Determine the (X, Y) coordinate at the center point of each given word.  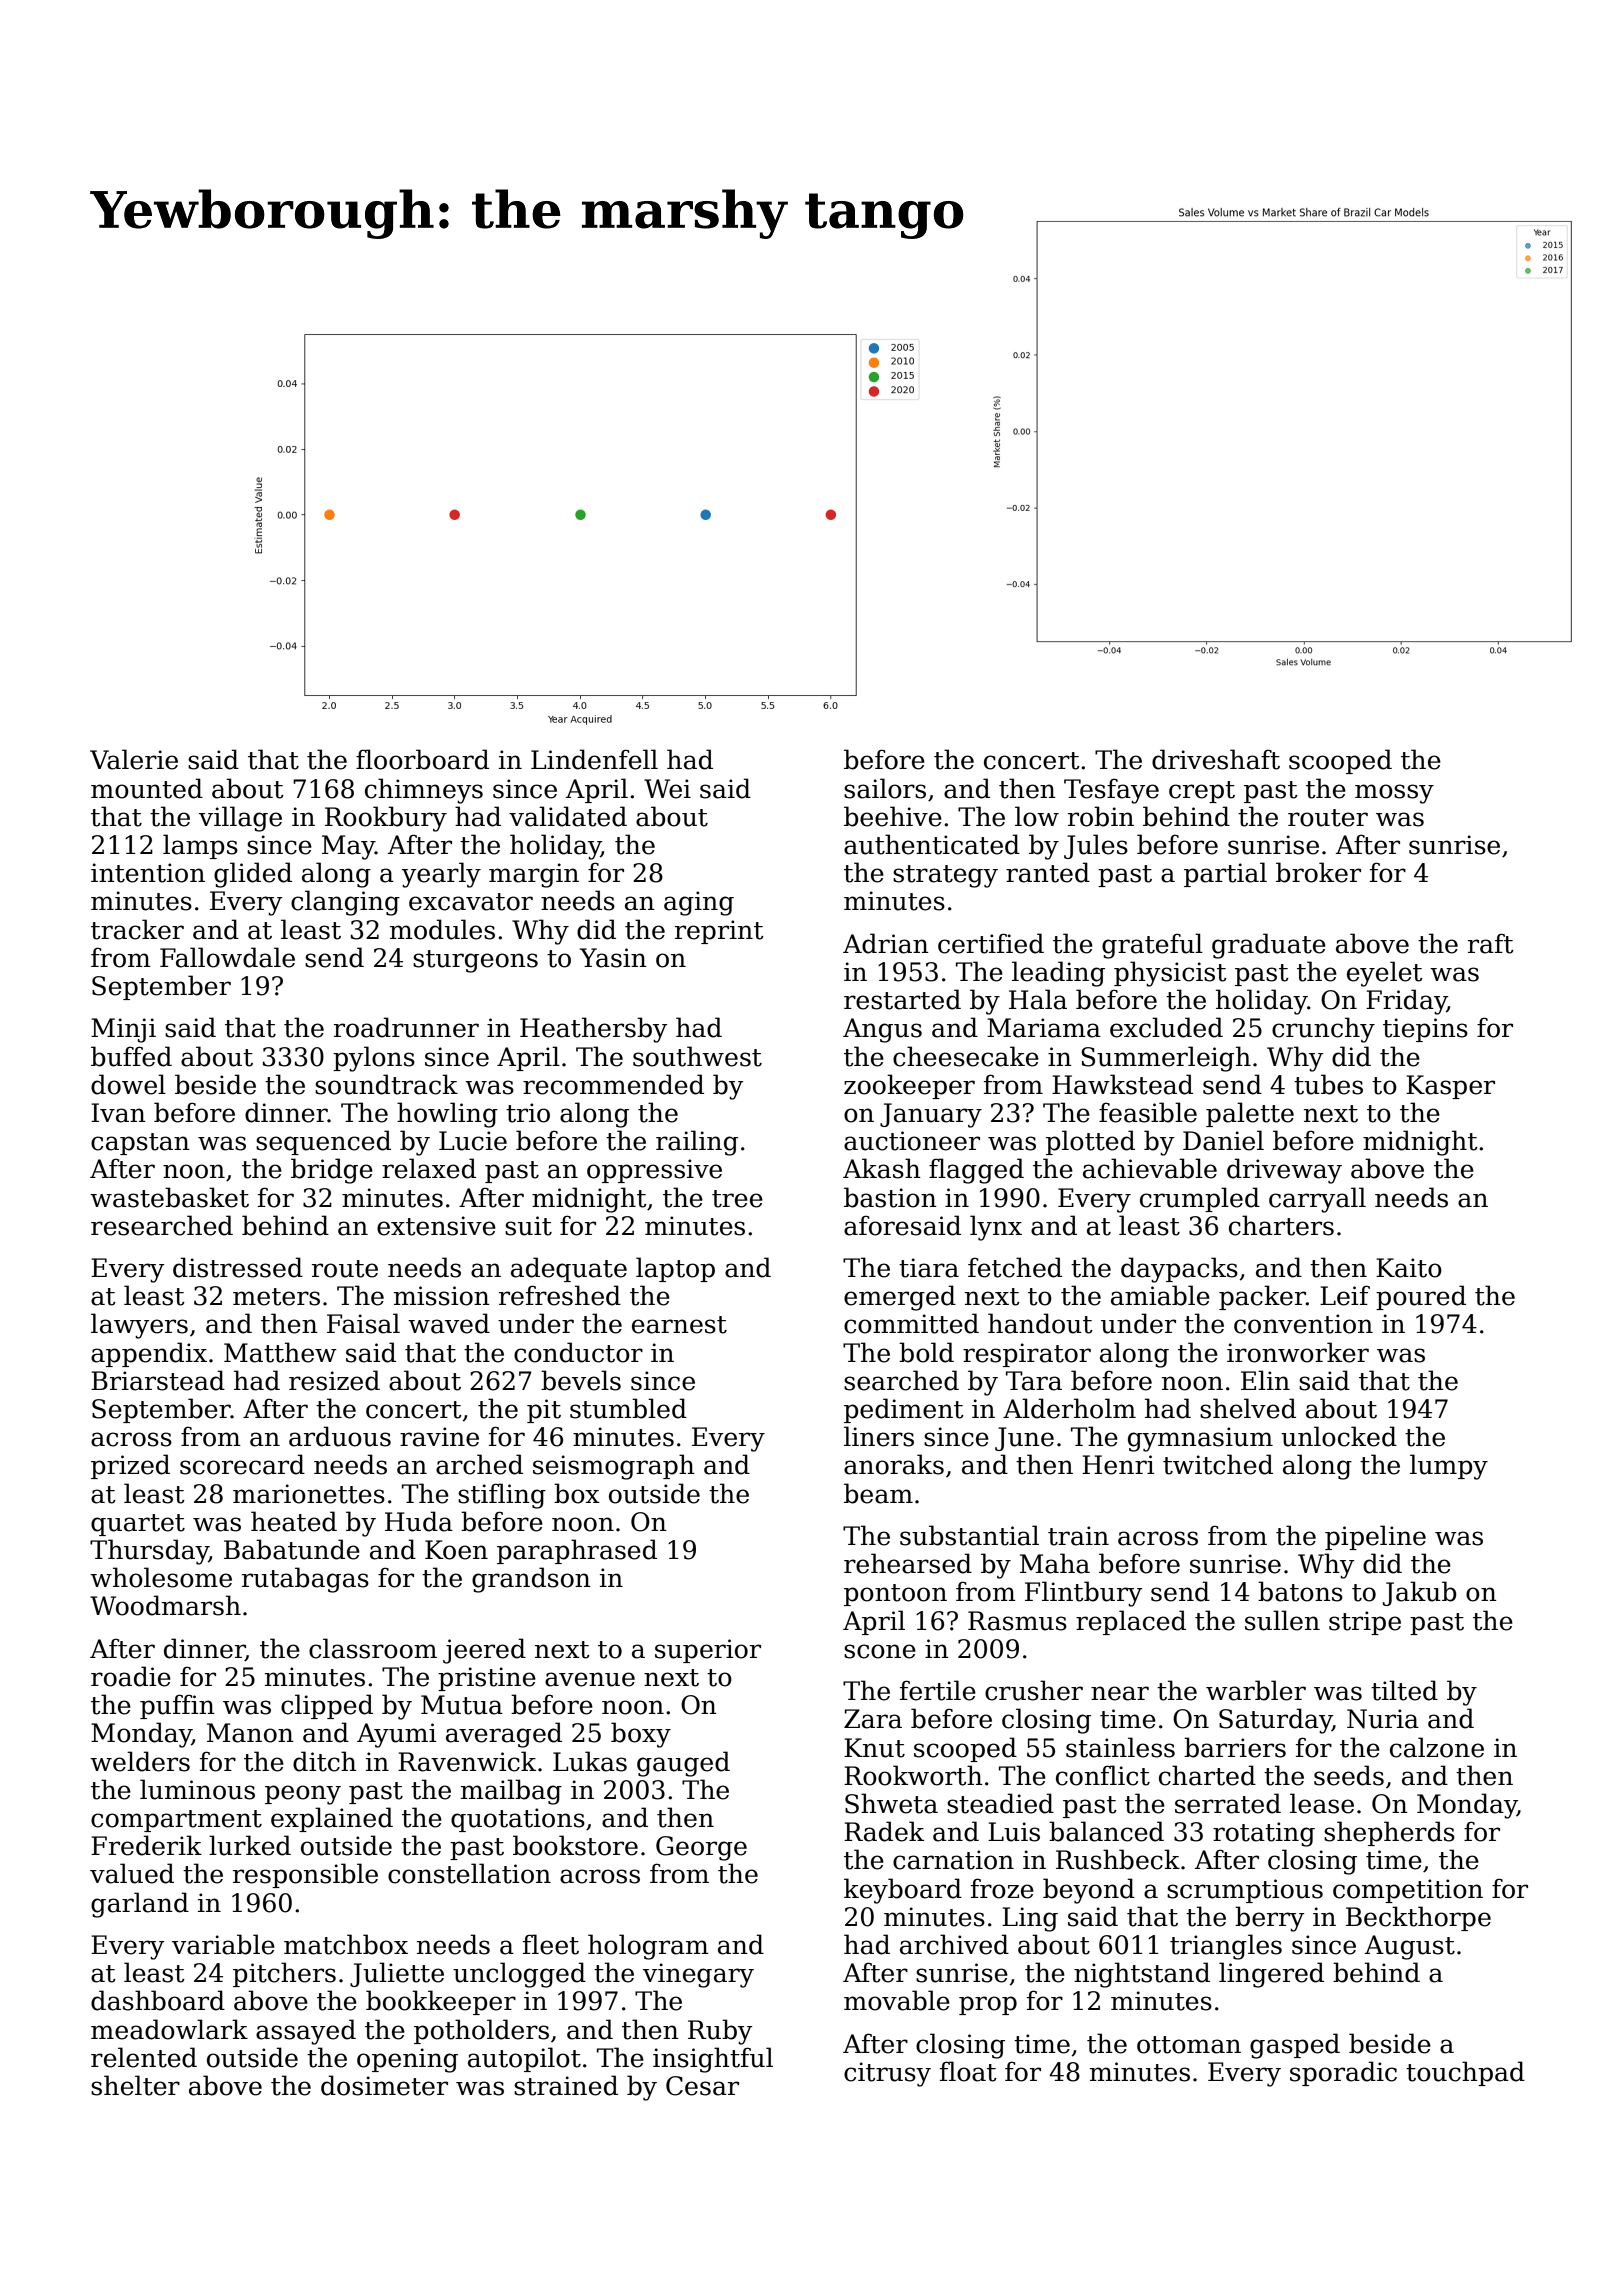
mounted (147, 788)
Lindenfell (594, 759)
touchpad (1465, 2073)
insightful (713, 2060)
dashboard (158, 2000)
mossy (1394, 794)
